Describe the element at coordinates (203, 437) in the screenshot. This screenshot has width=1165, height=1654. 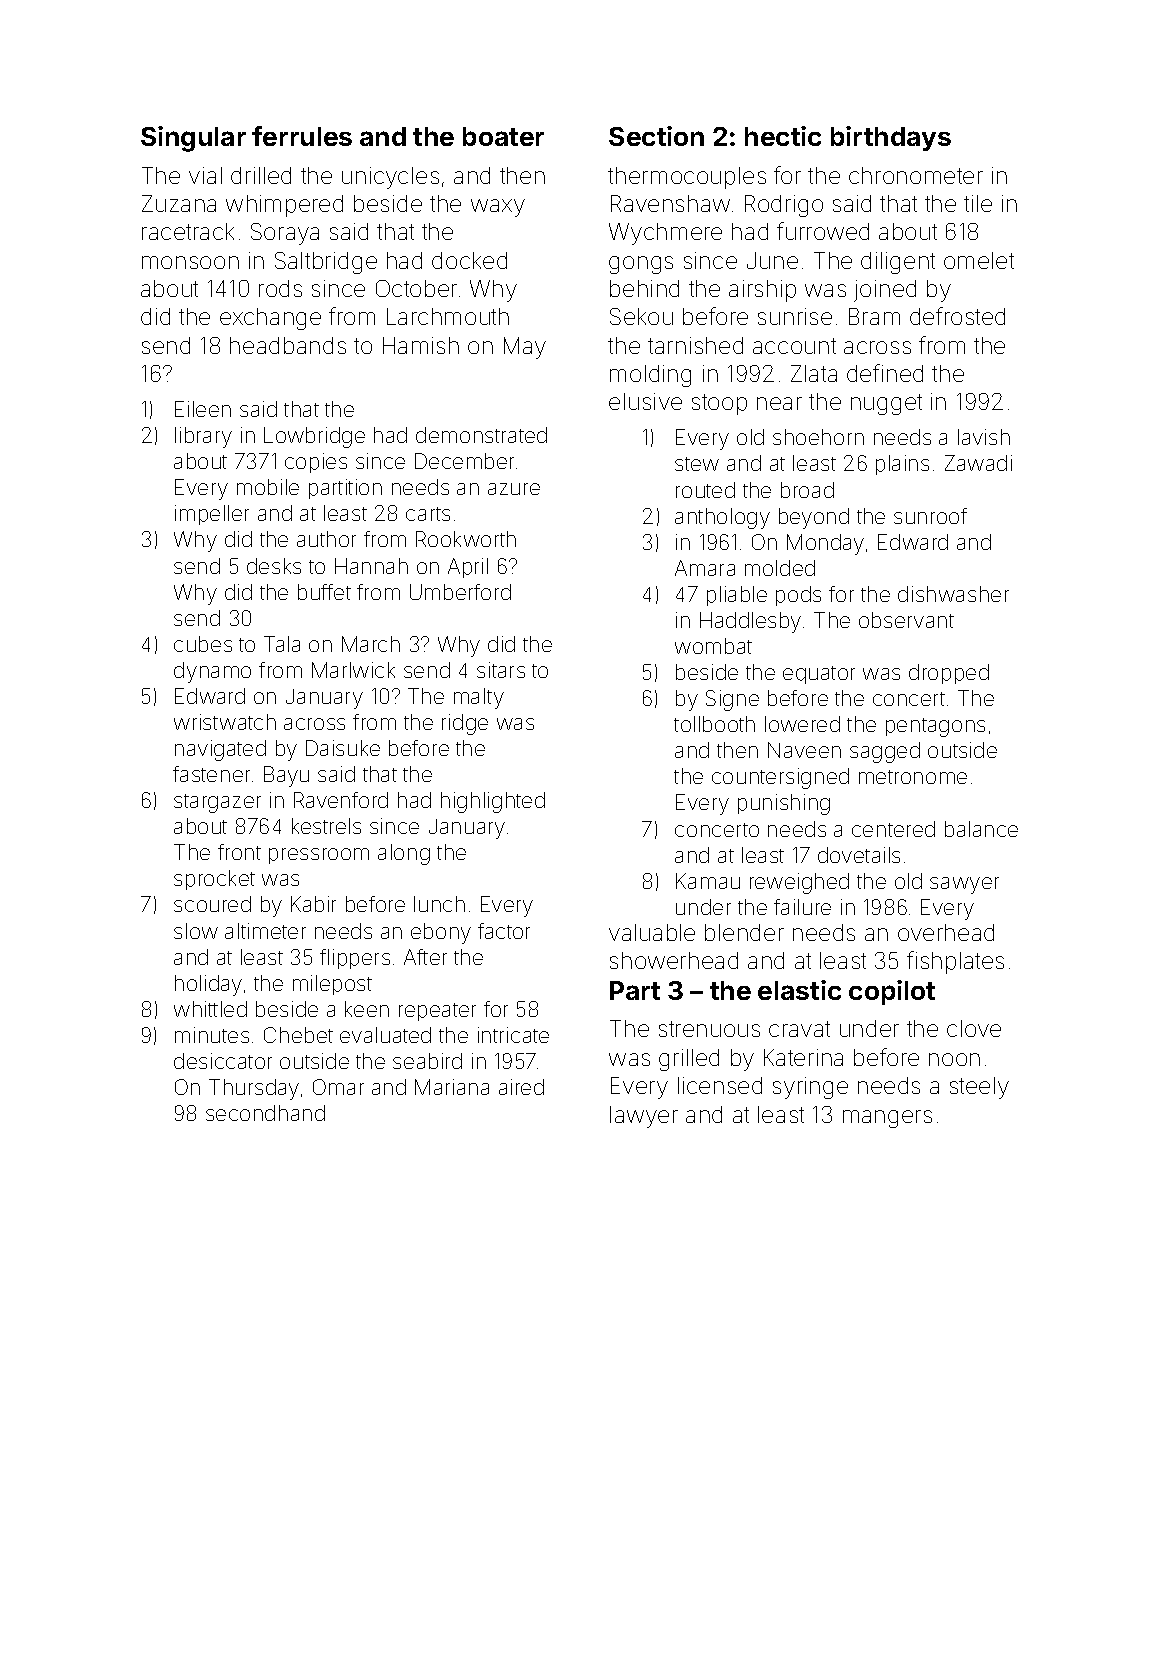
I see `library` at that location.
